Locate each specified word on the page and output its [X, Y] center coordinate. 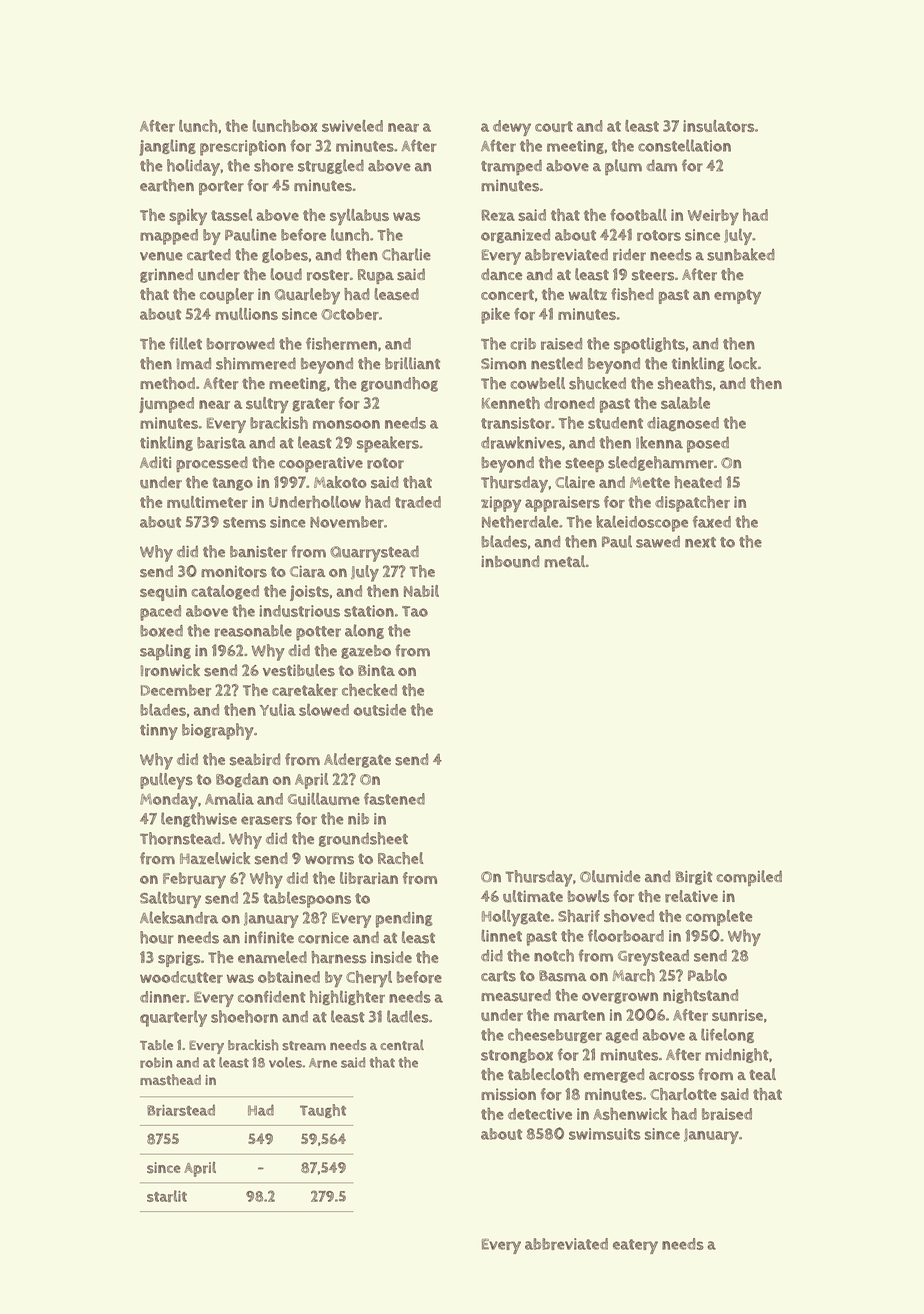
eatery [635, 1246]
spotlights [649, 345]
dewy [512, 128]
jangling [167, 147]
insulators [719, 126]
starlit [167, 1196]
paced [160, 613]
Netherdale [520, 521]
